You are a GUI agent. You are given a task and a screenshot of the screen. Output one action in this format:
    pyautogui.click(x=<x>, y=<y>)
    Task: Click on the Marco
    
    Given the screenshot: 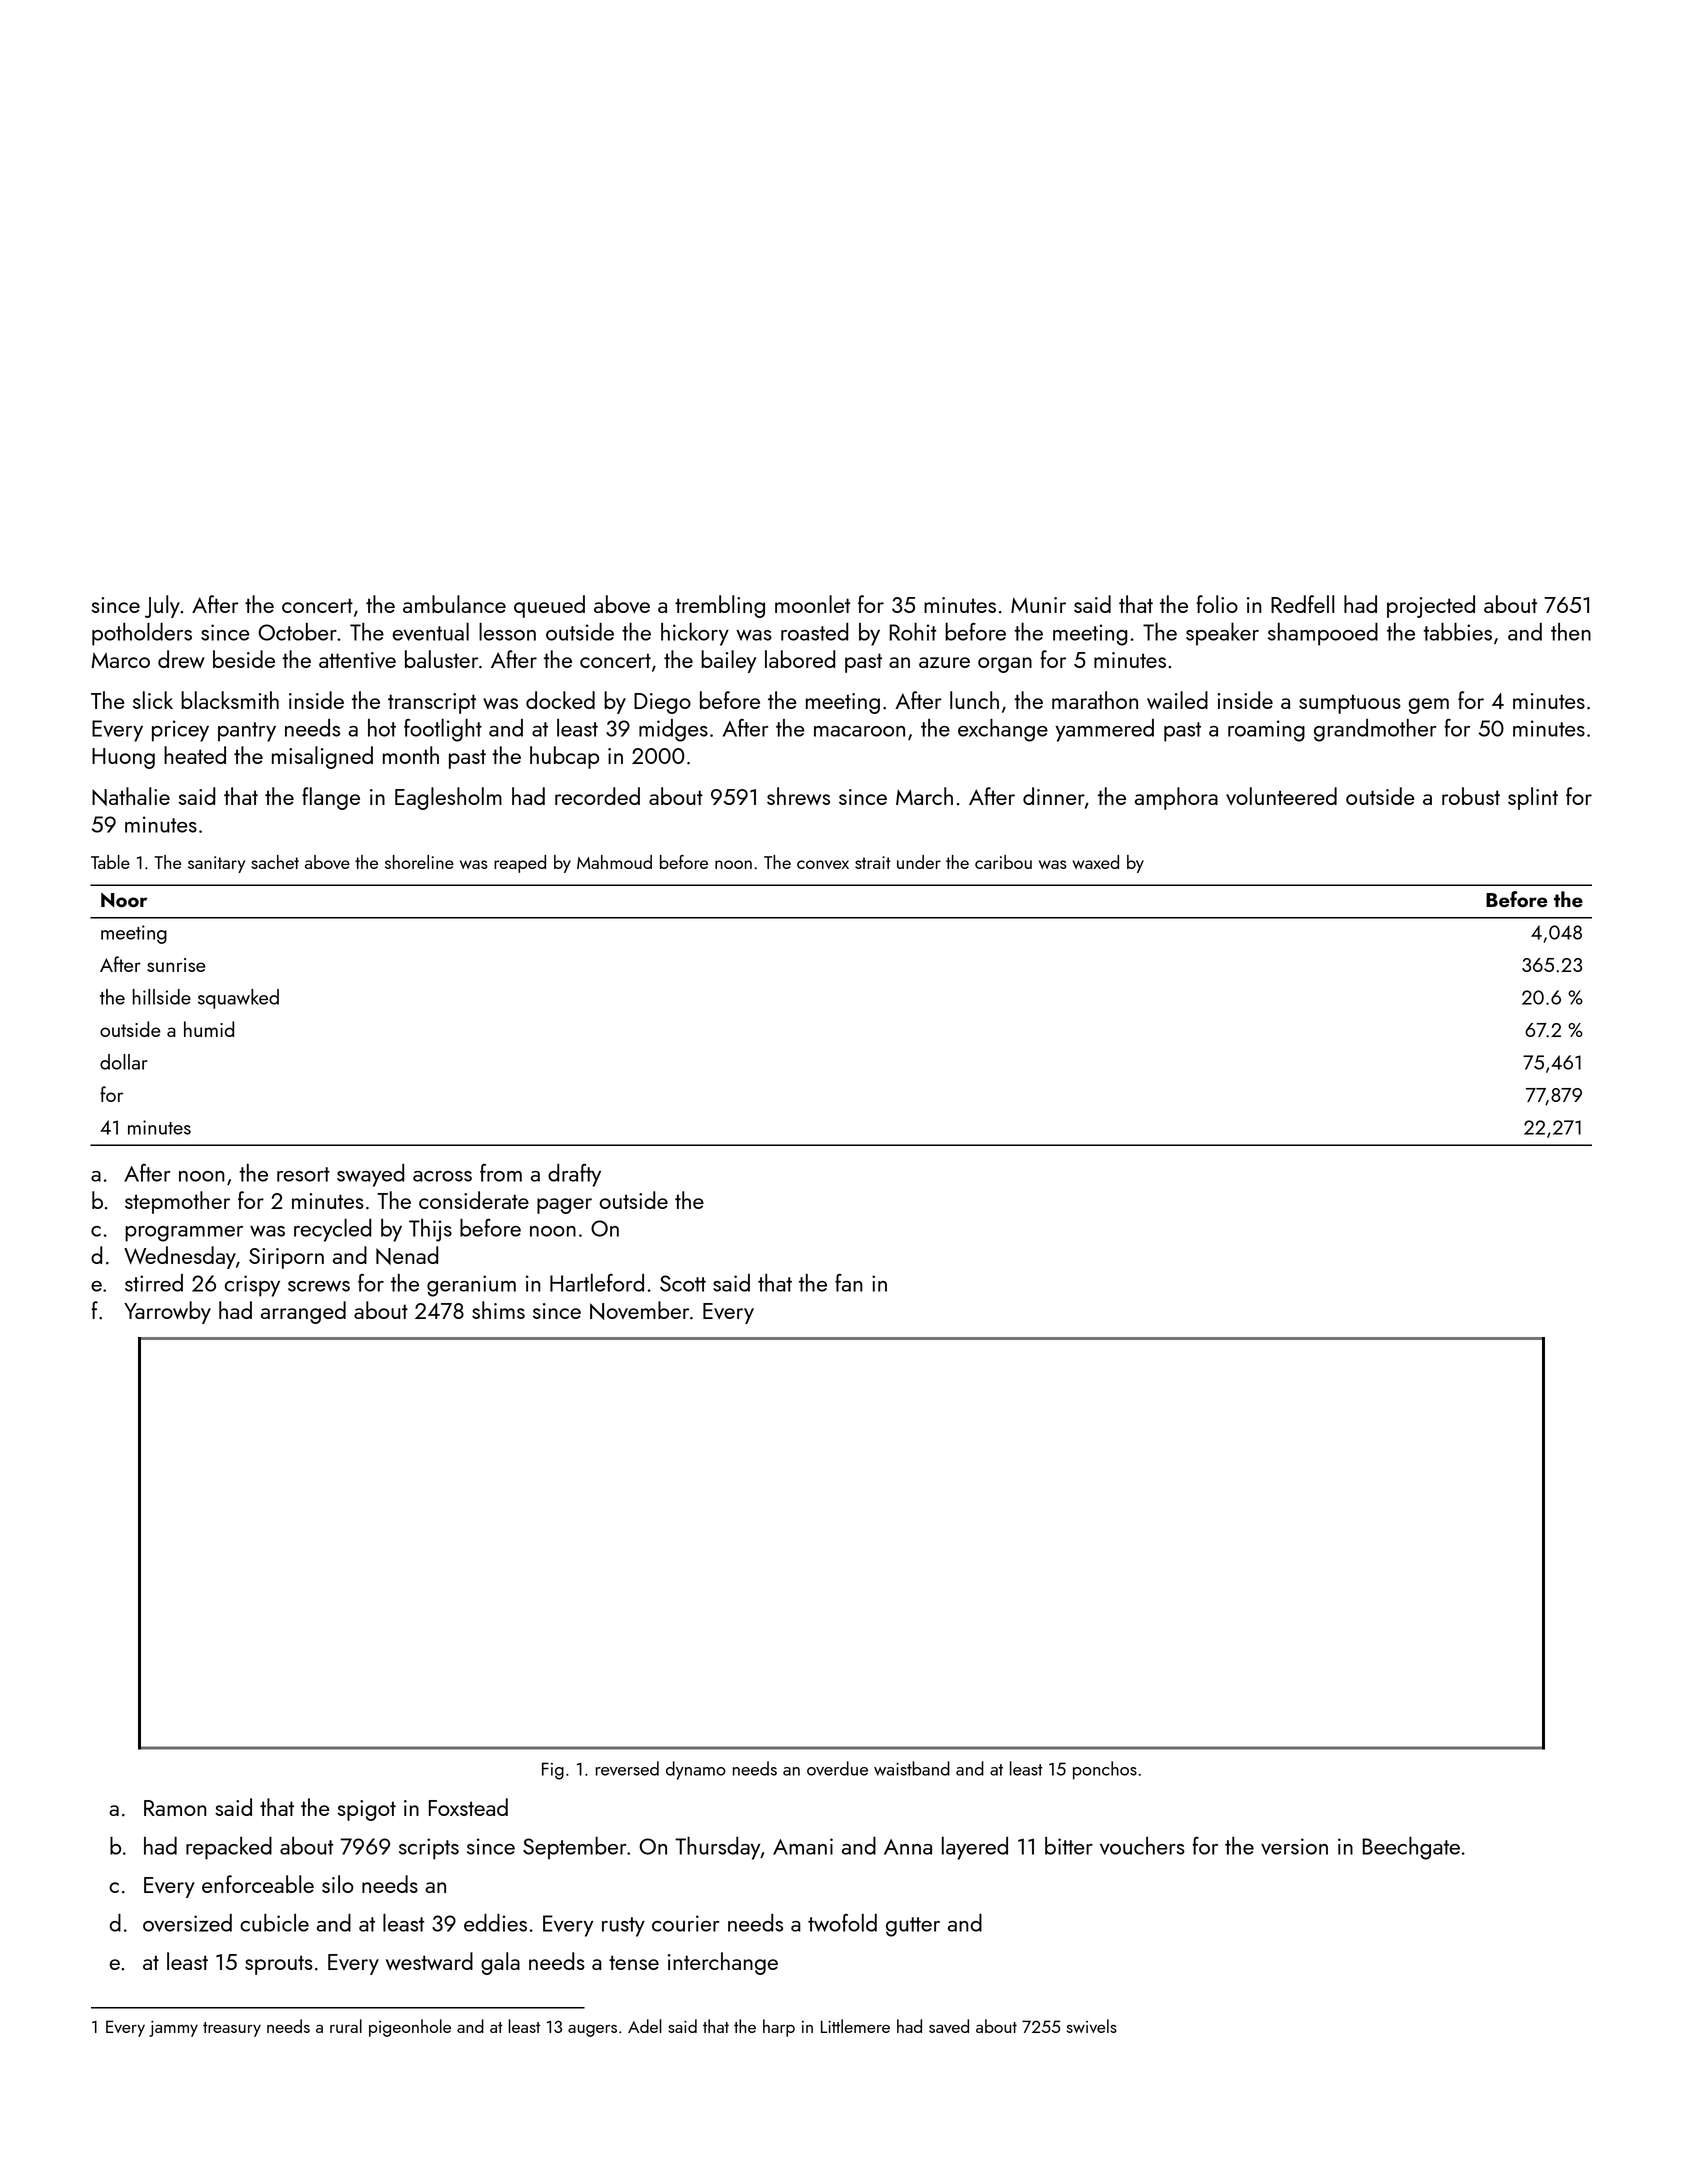 What is the action you would take?
    pyautogui.click(x=121, y=660)
